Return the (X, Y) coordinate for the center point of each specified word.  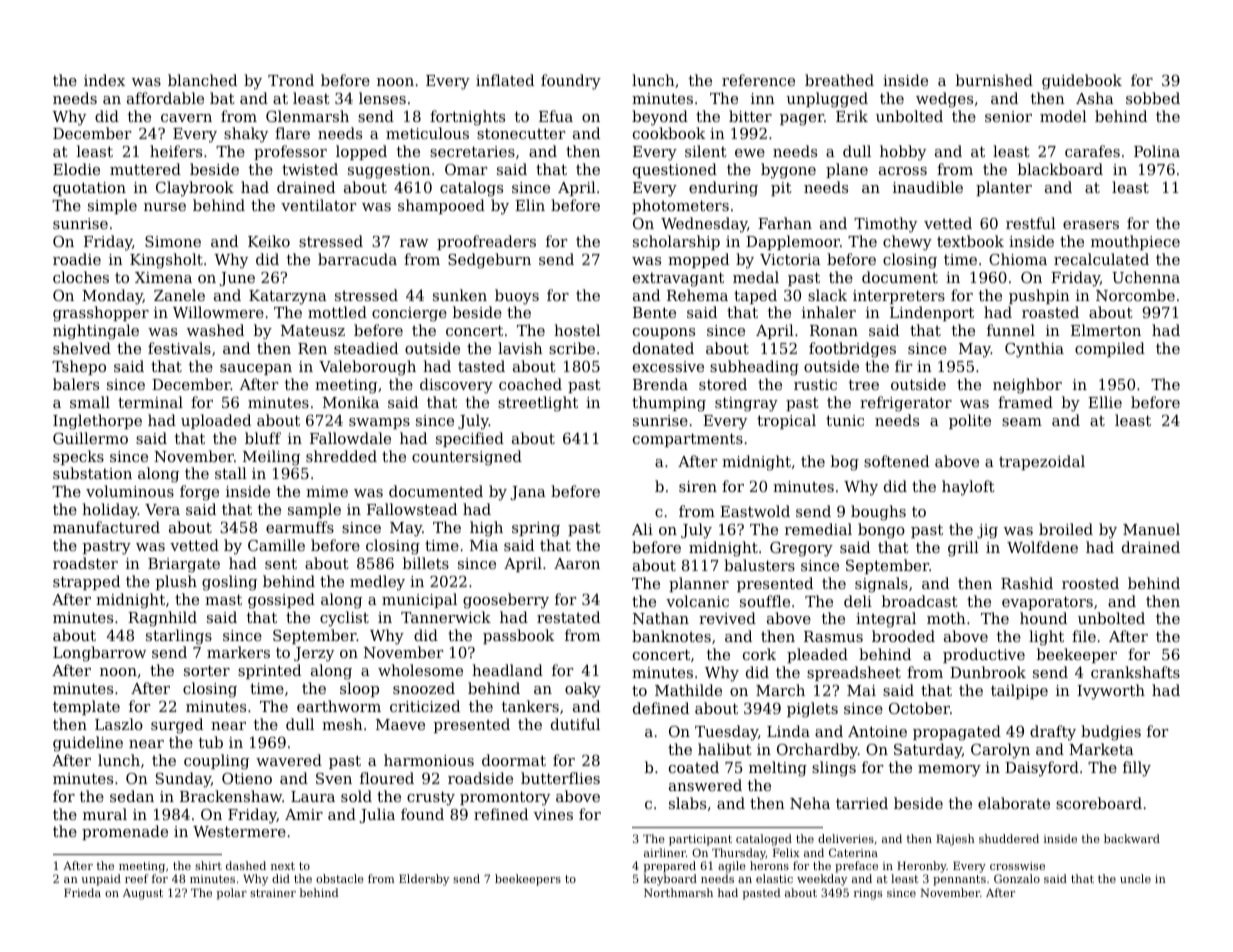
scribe (572, 348)
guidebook (1082, 82)
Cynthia (1034, 350)
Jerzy (314, 654)
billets (426, 563)
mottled (337, 312)
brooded (903, 636)
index (104, 80)
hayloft (968, 488)
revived (727, 618)
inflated (505, 80)
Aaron (577, 563)
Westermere (239, 831)
